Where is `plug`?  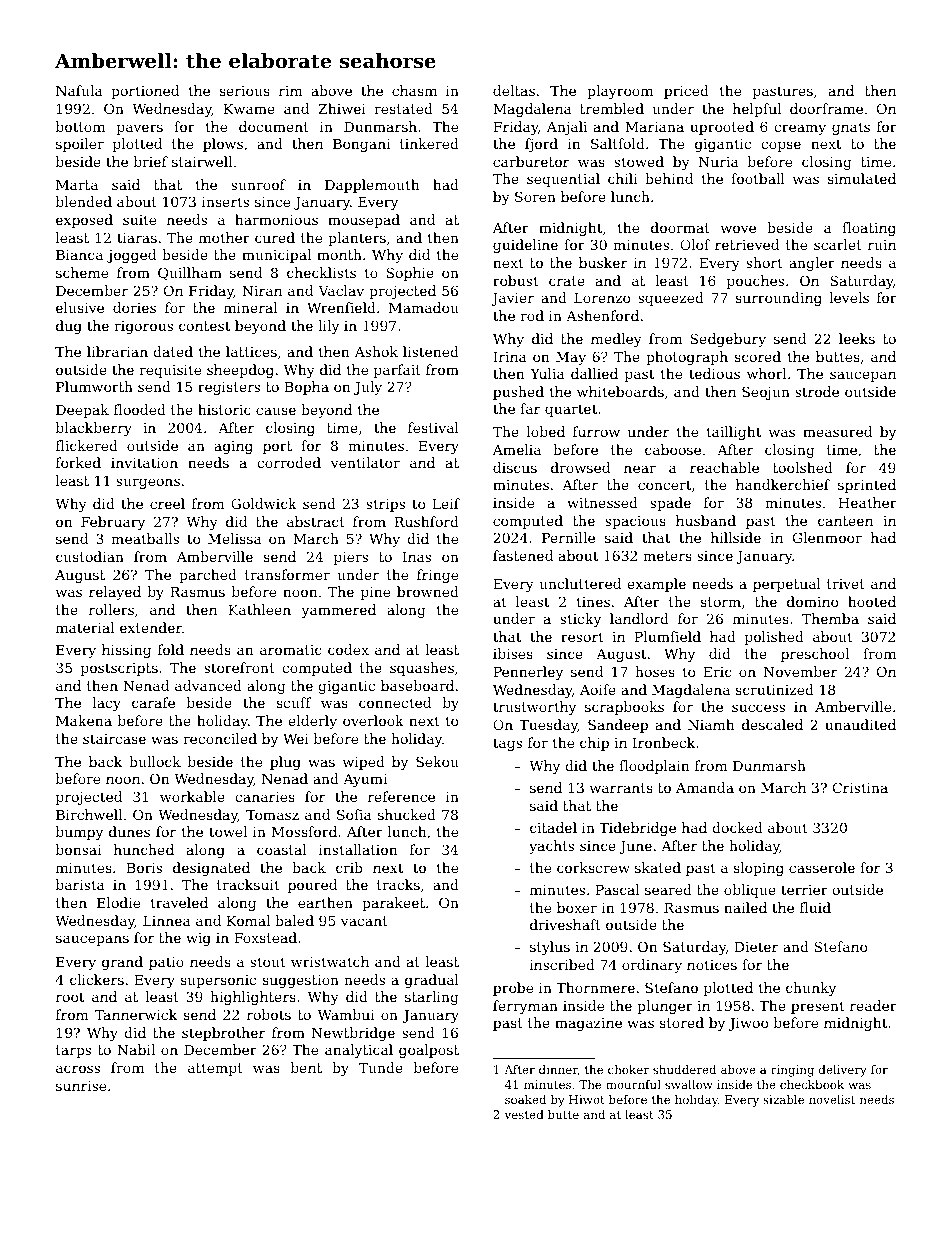
plug is located at coordinates (285, 763).
